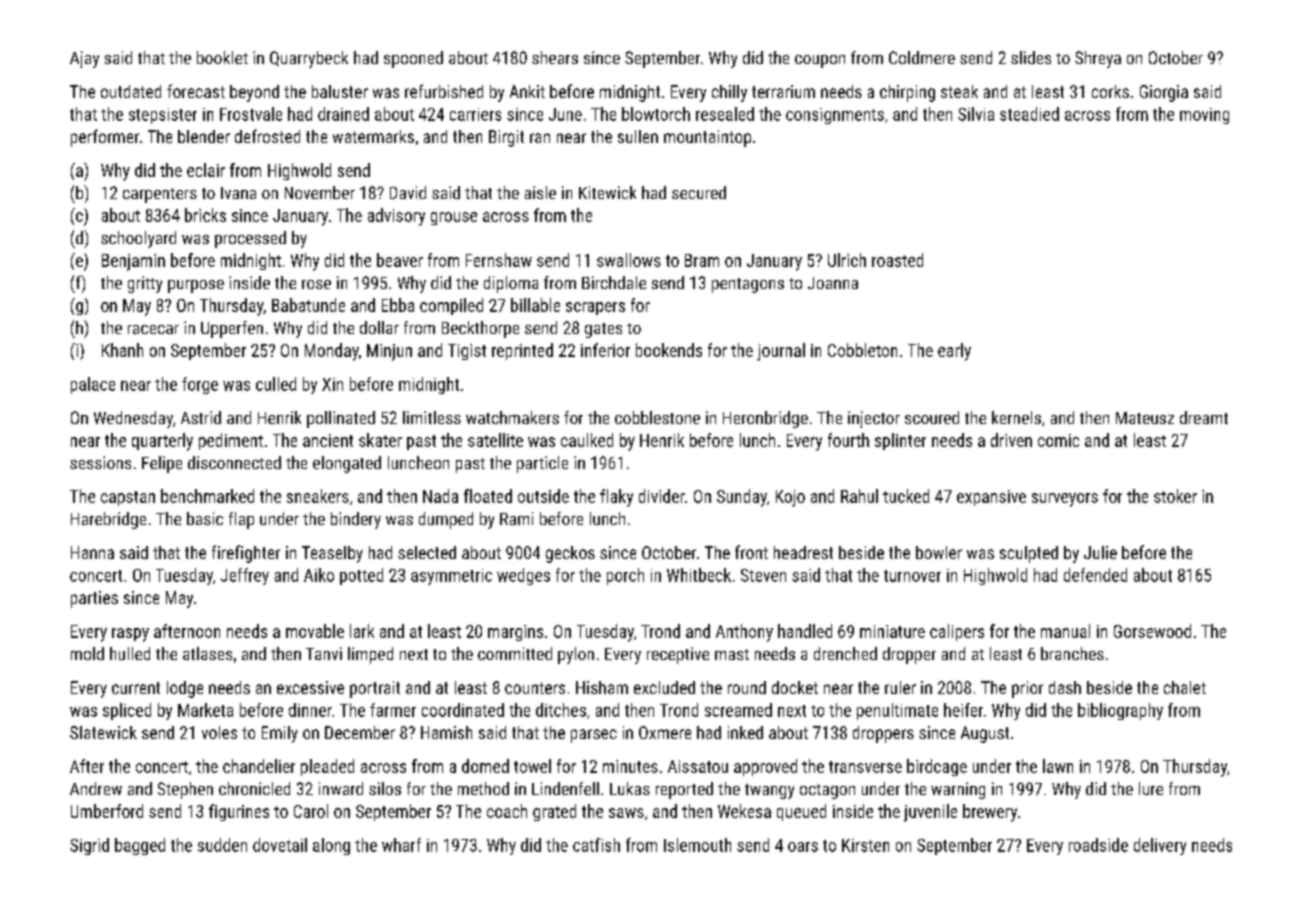  What do you see at coordinates (954, 352) in the screenshot?
I see `early` at bounding box center [954, 352].
